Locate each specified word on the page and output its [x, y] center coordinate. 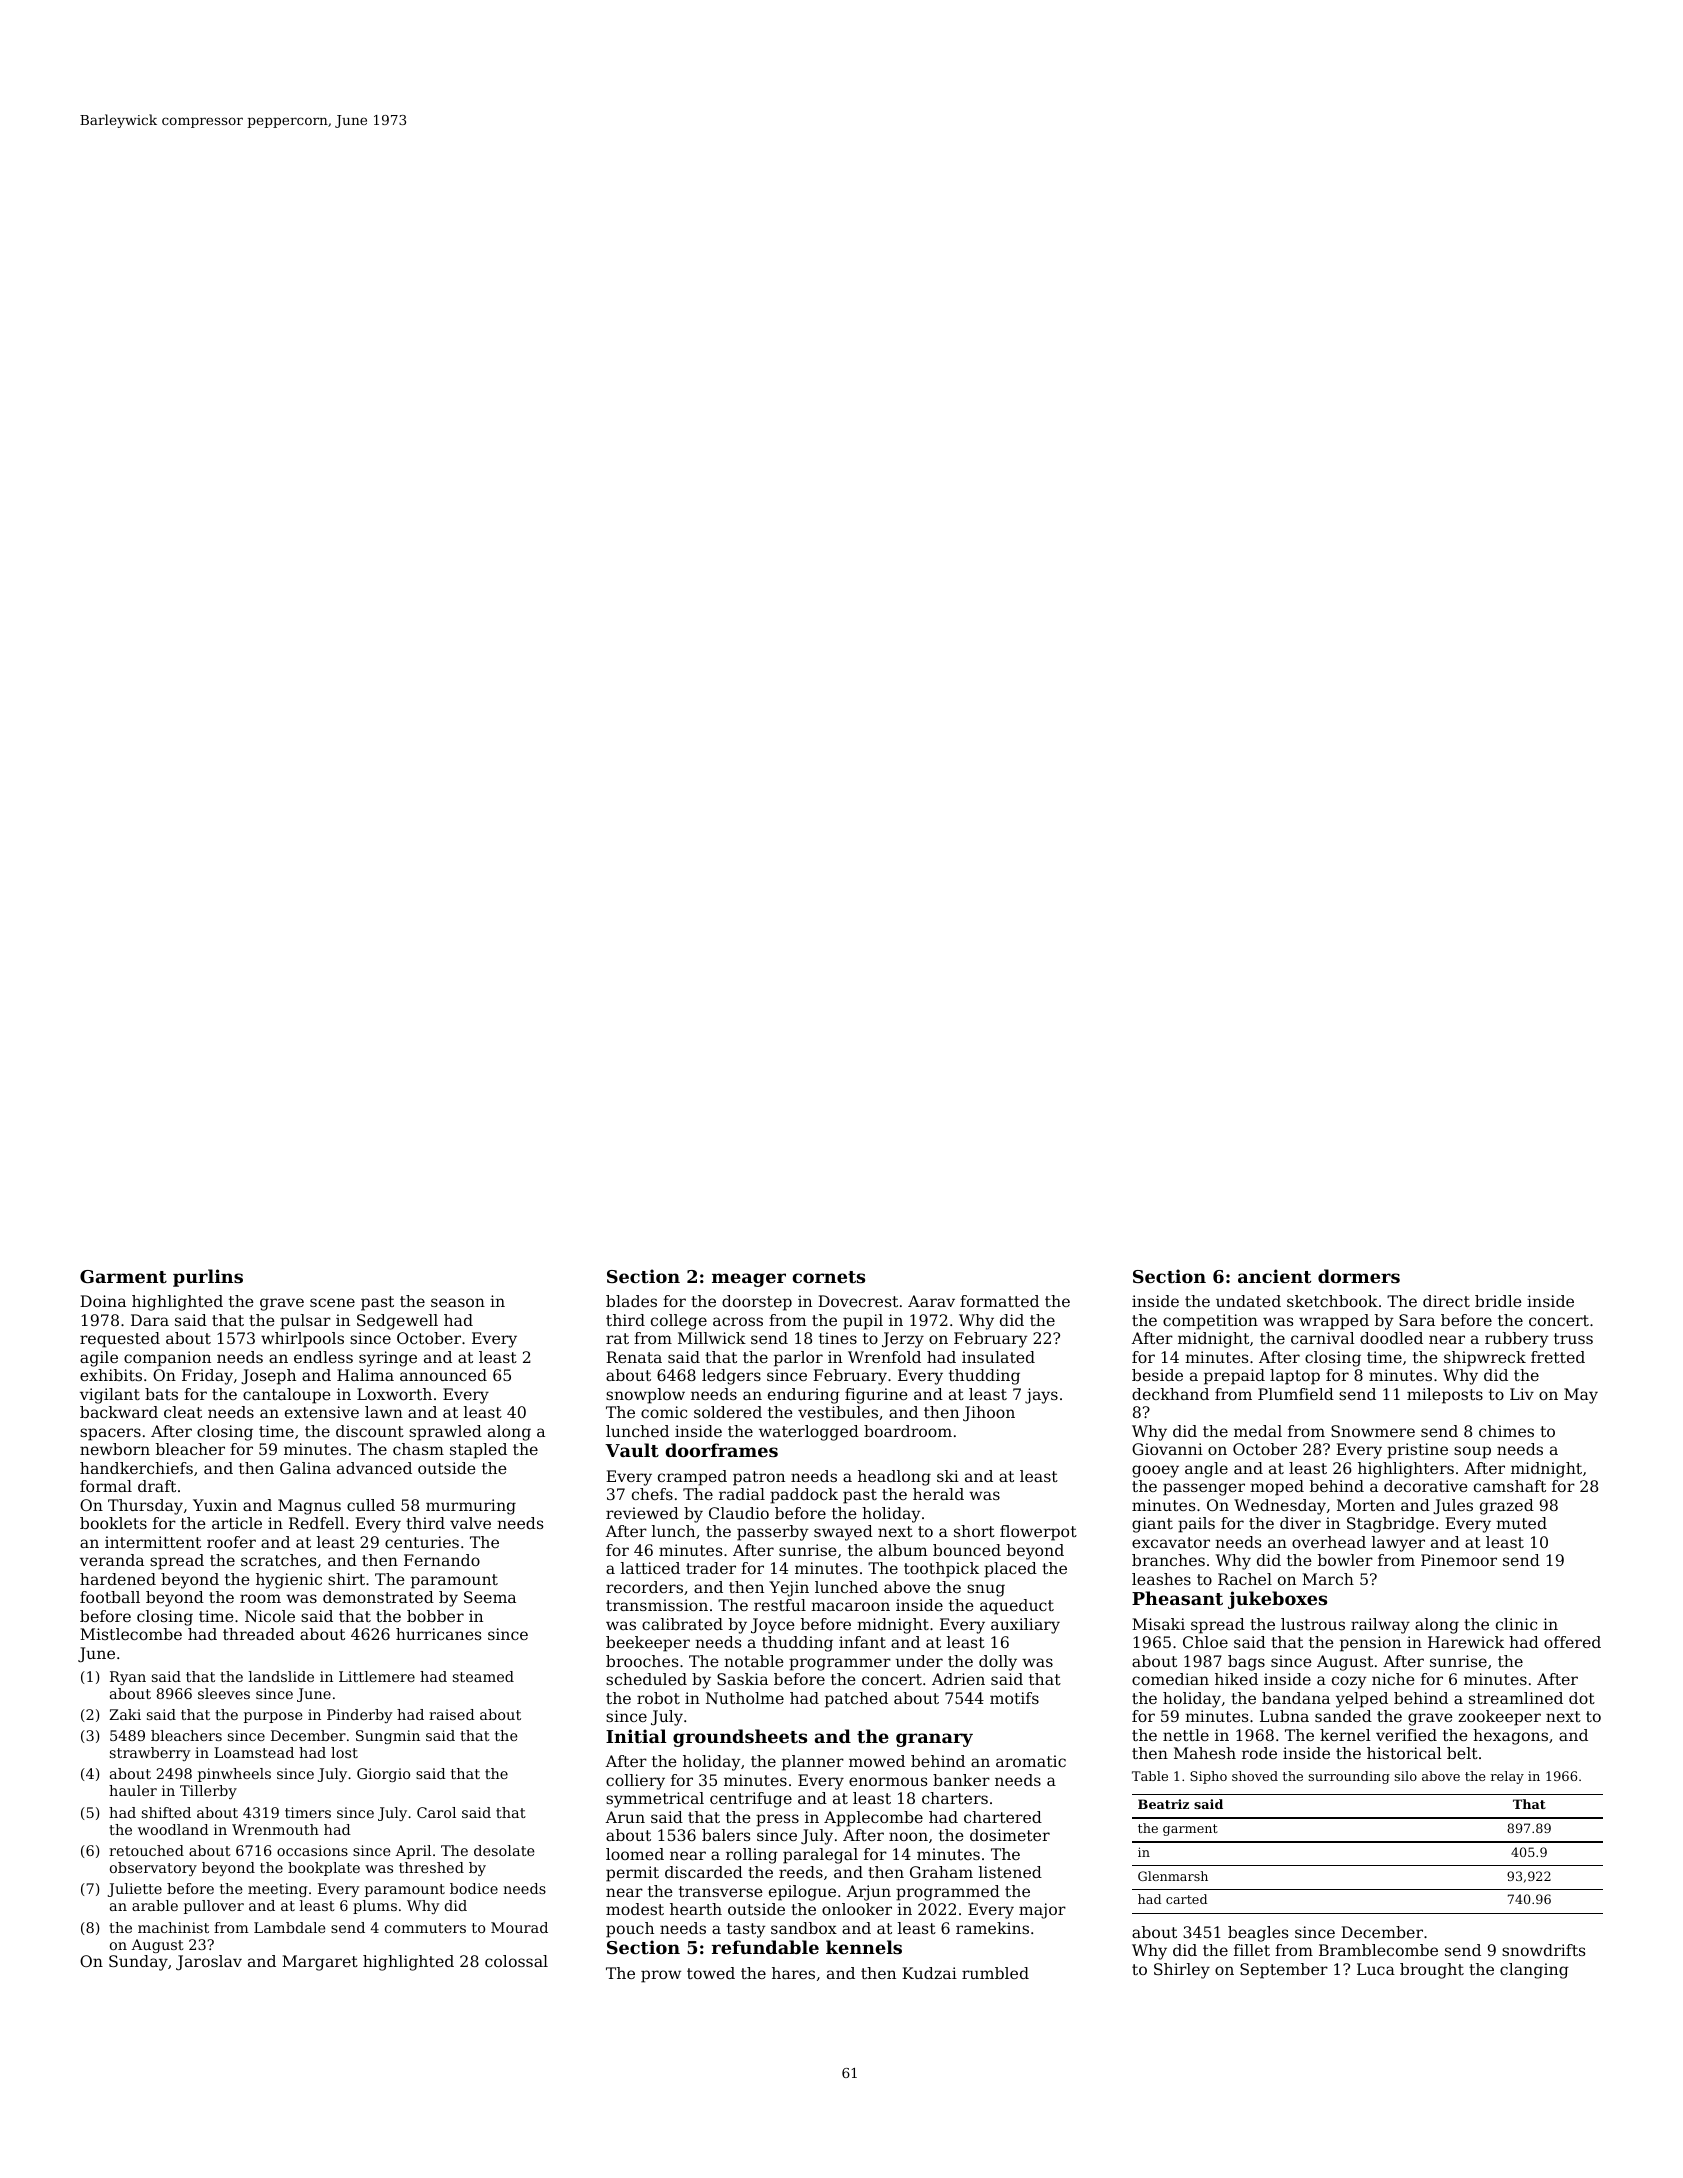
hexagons [1510, 1737]
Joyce [773, 1626]
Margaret [320, 1963]
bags [1246, 1663]
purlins [208, 1278]
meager [749, 1280]
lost [344, 1752]
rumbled [995, 1973]
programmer [840, 1664]
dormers [1359, 1276]
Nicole [270, 1616]
